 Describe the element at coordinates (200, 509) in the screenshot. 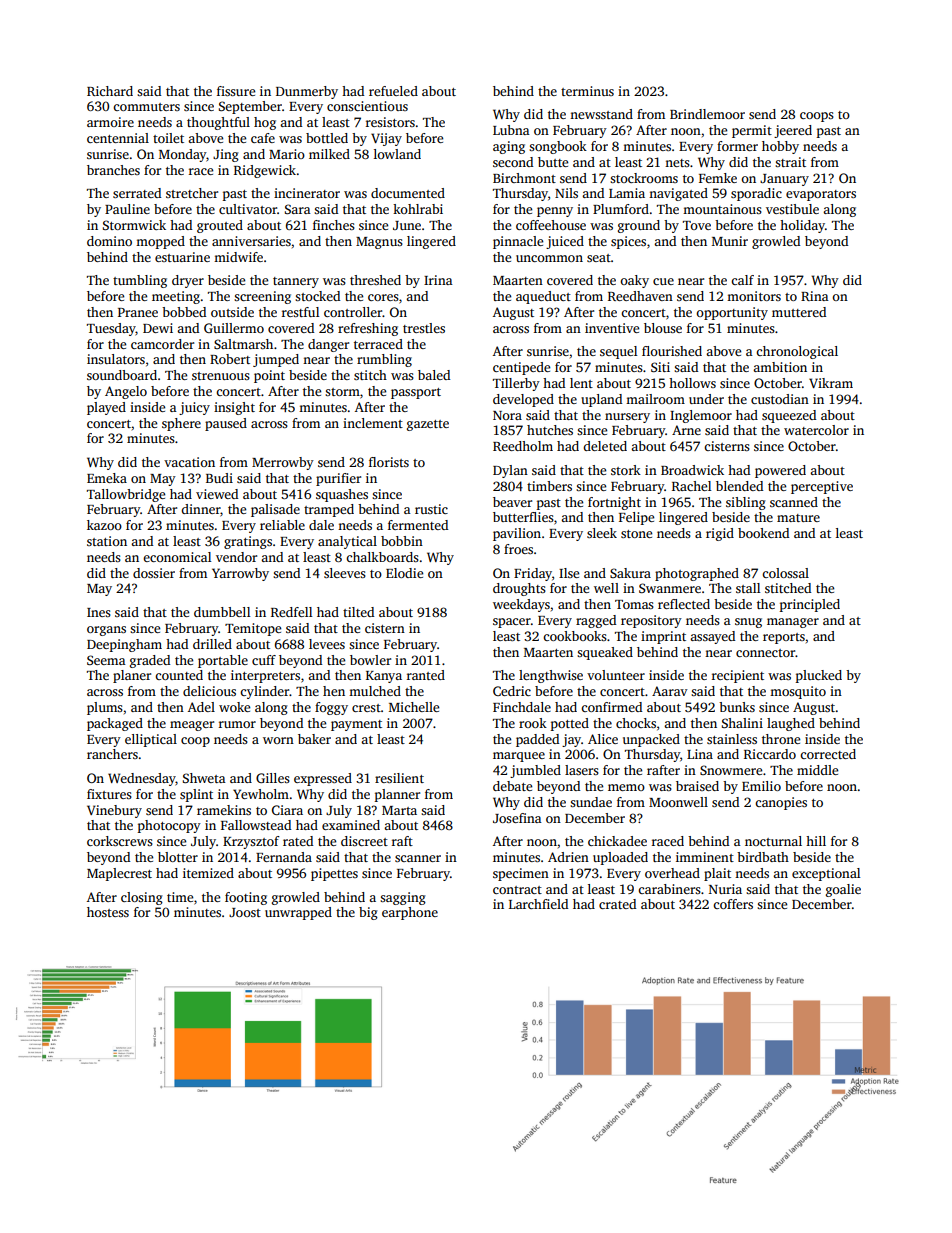

I see `dinner` at that location.
